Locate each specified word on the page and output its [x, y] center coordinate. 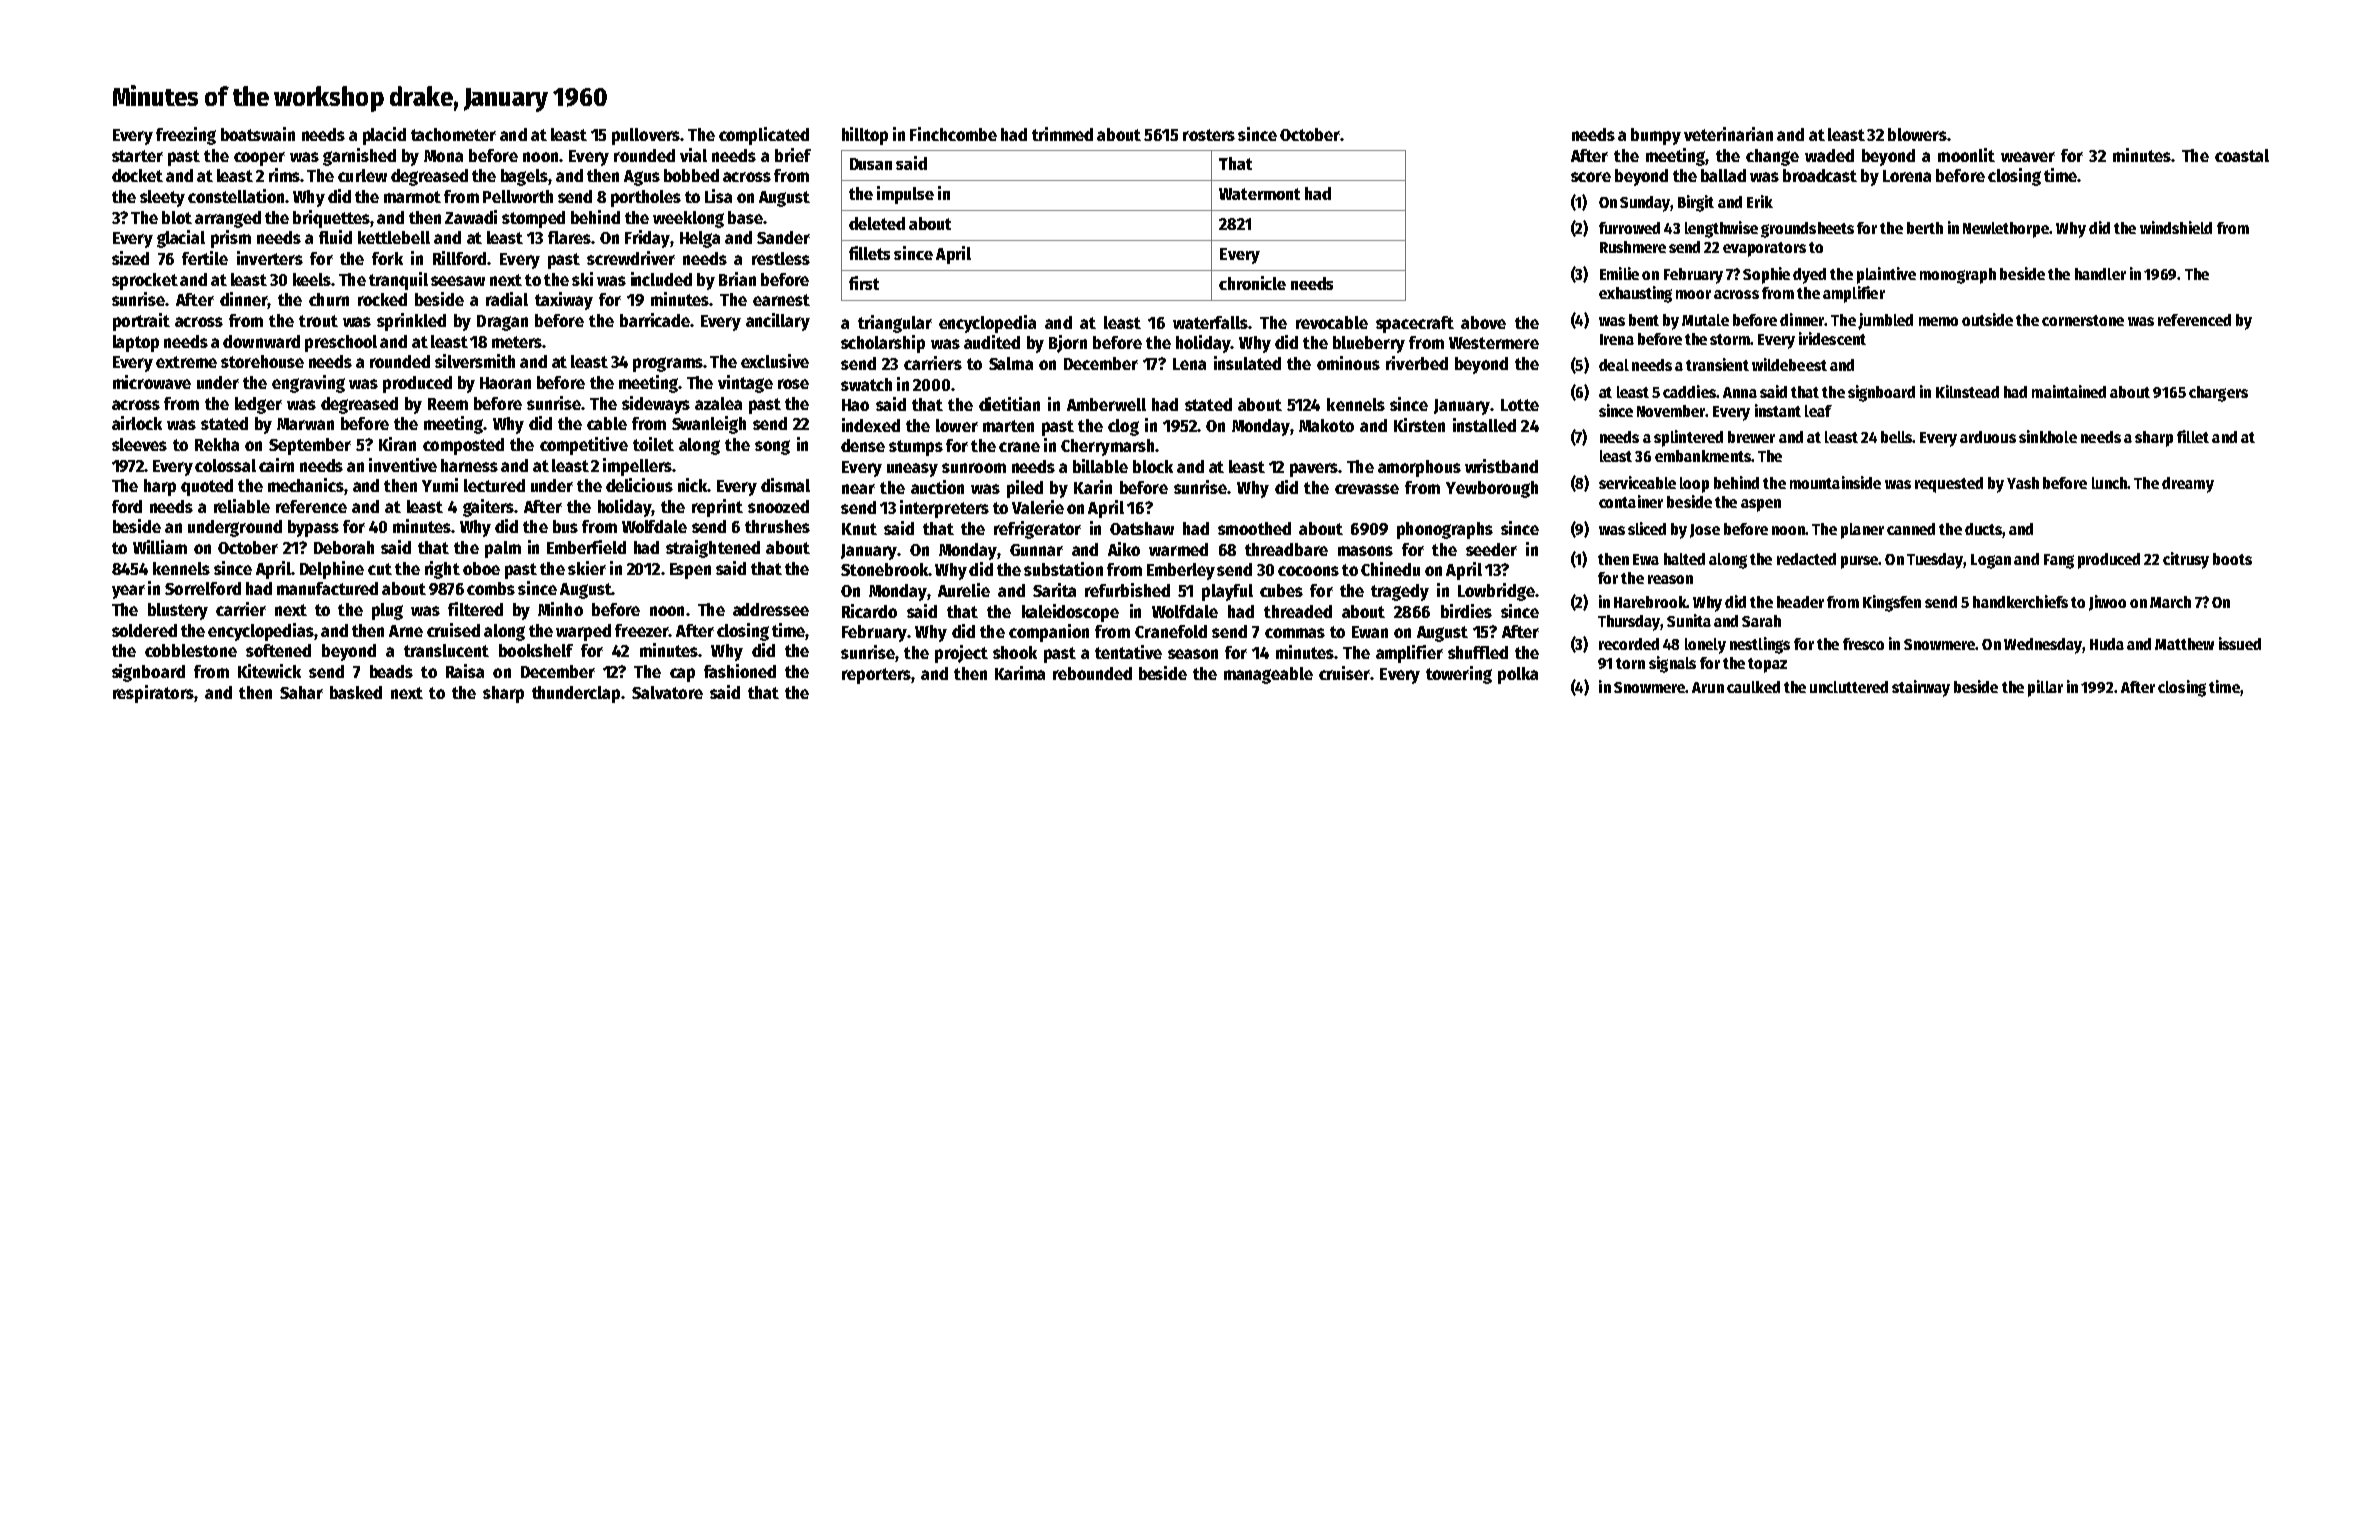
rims [284, 175]
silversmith [475, 361]
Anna [1740, 392]
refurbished [1127, 590]
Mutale [1705, 320]
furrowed [1629, 228]
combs [491, 588]
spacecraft [1415, 324]
